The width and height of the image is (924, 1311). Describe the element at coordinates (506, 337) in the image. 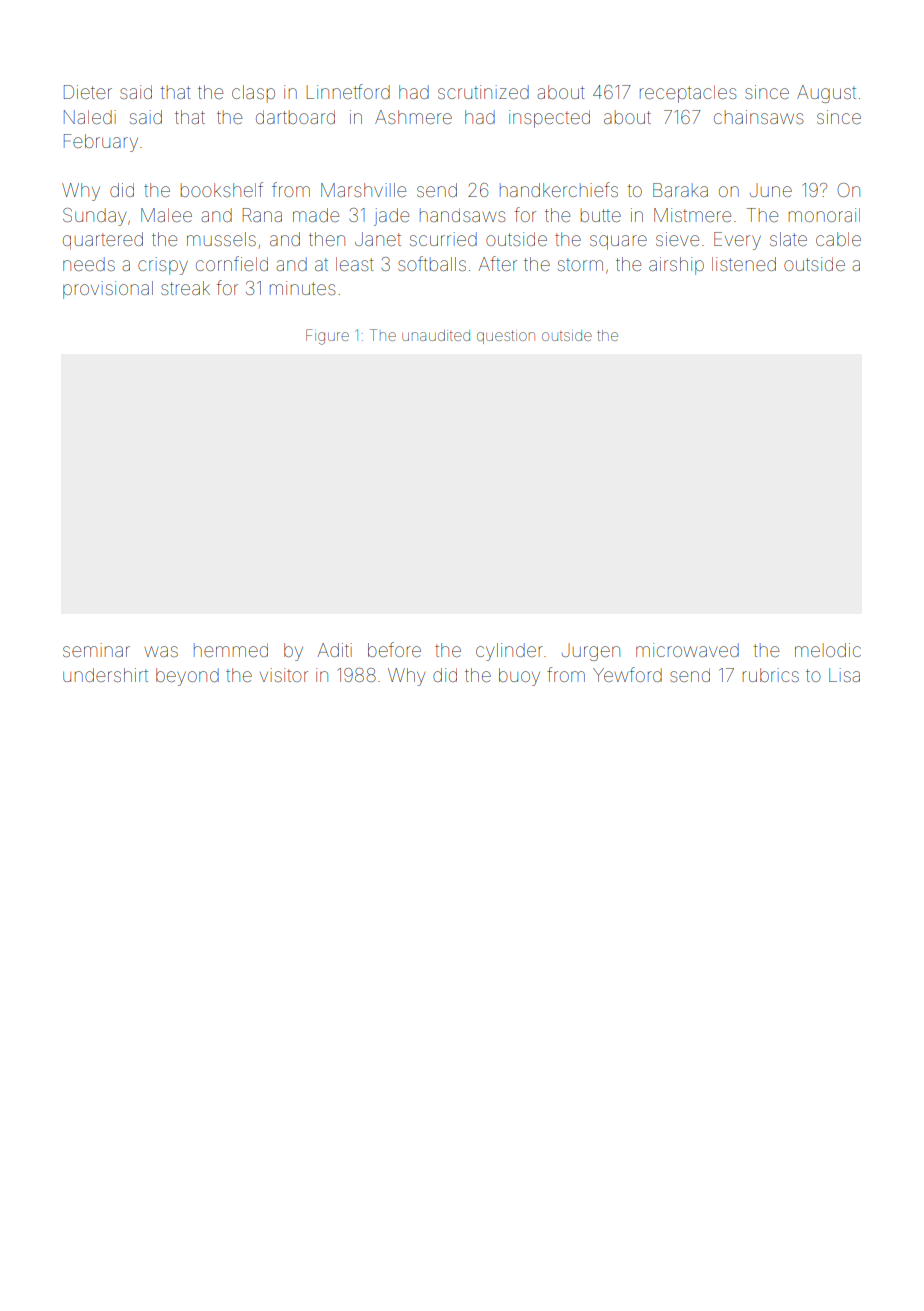

I see `question` at that location.
